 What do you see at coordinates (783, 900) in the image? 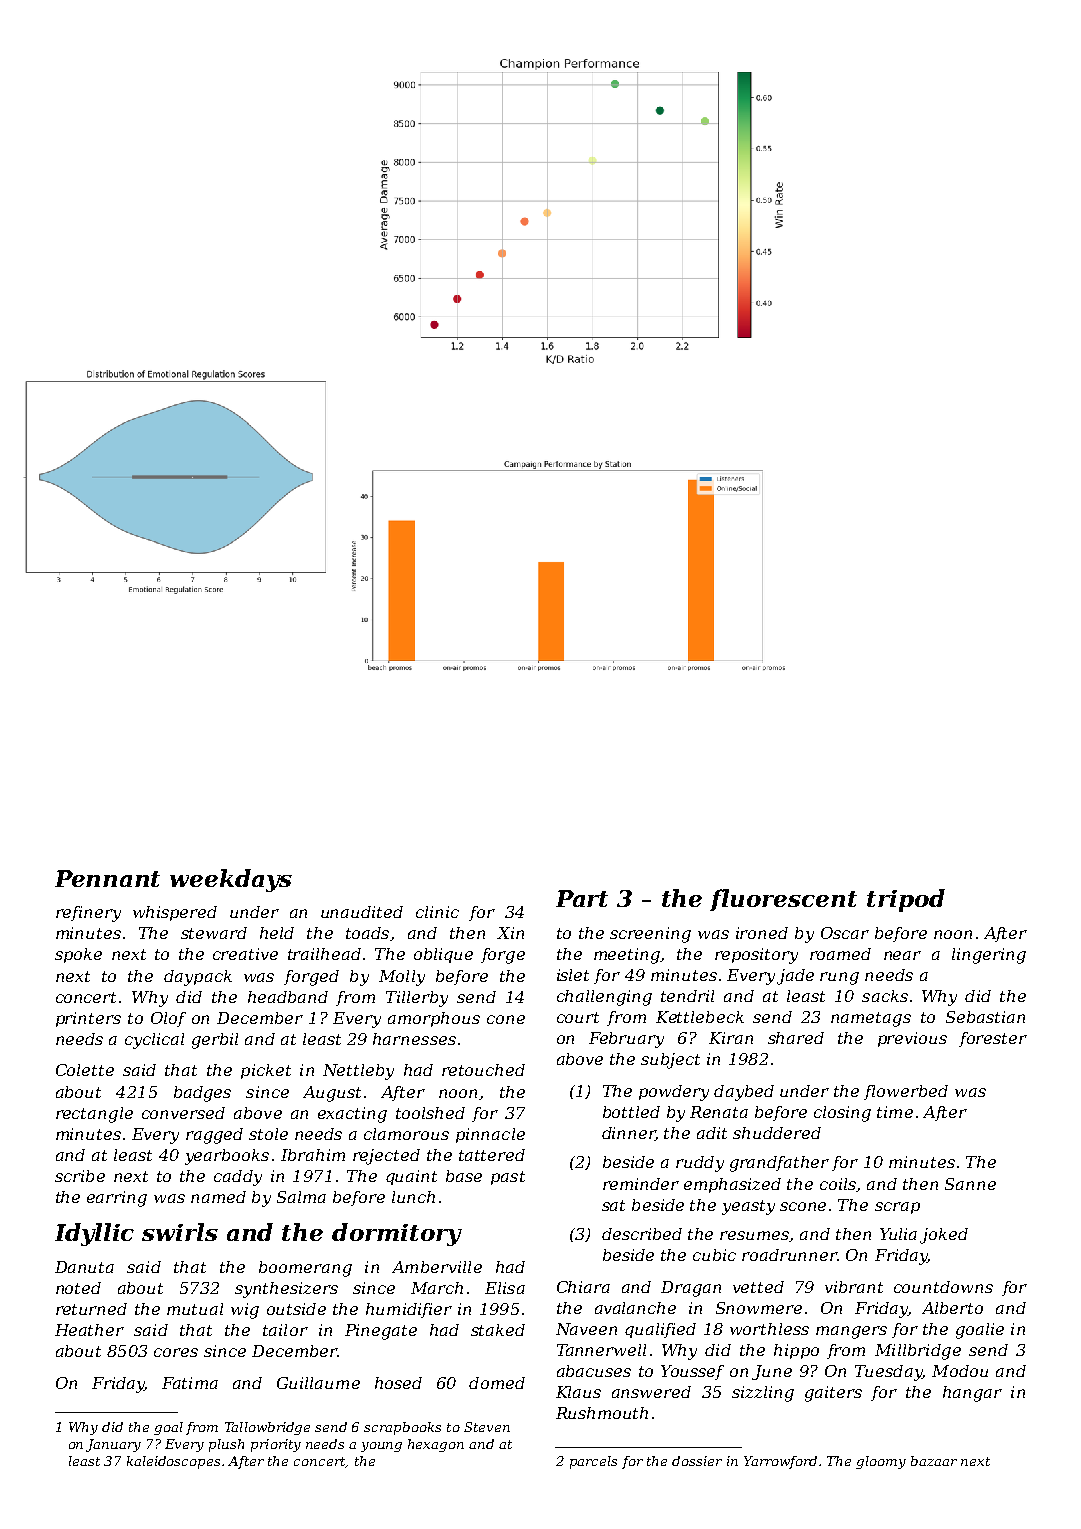
I see `fluorescent` at bounding box center [783, 900].
